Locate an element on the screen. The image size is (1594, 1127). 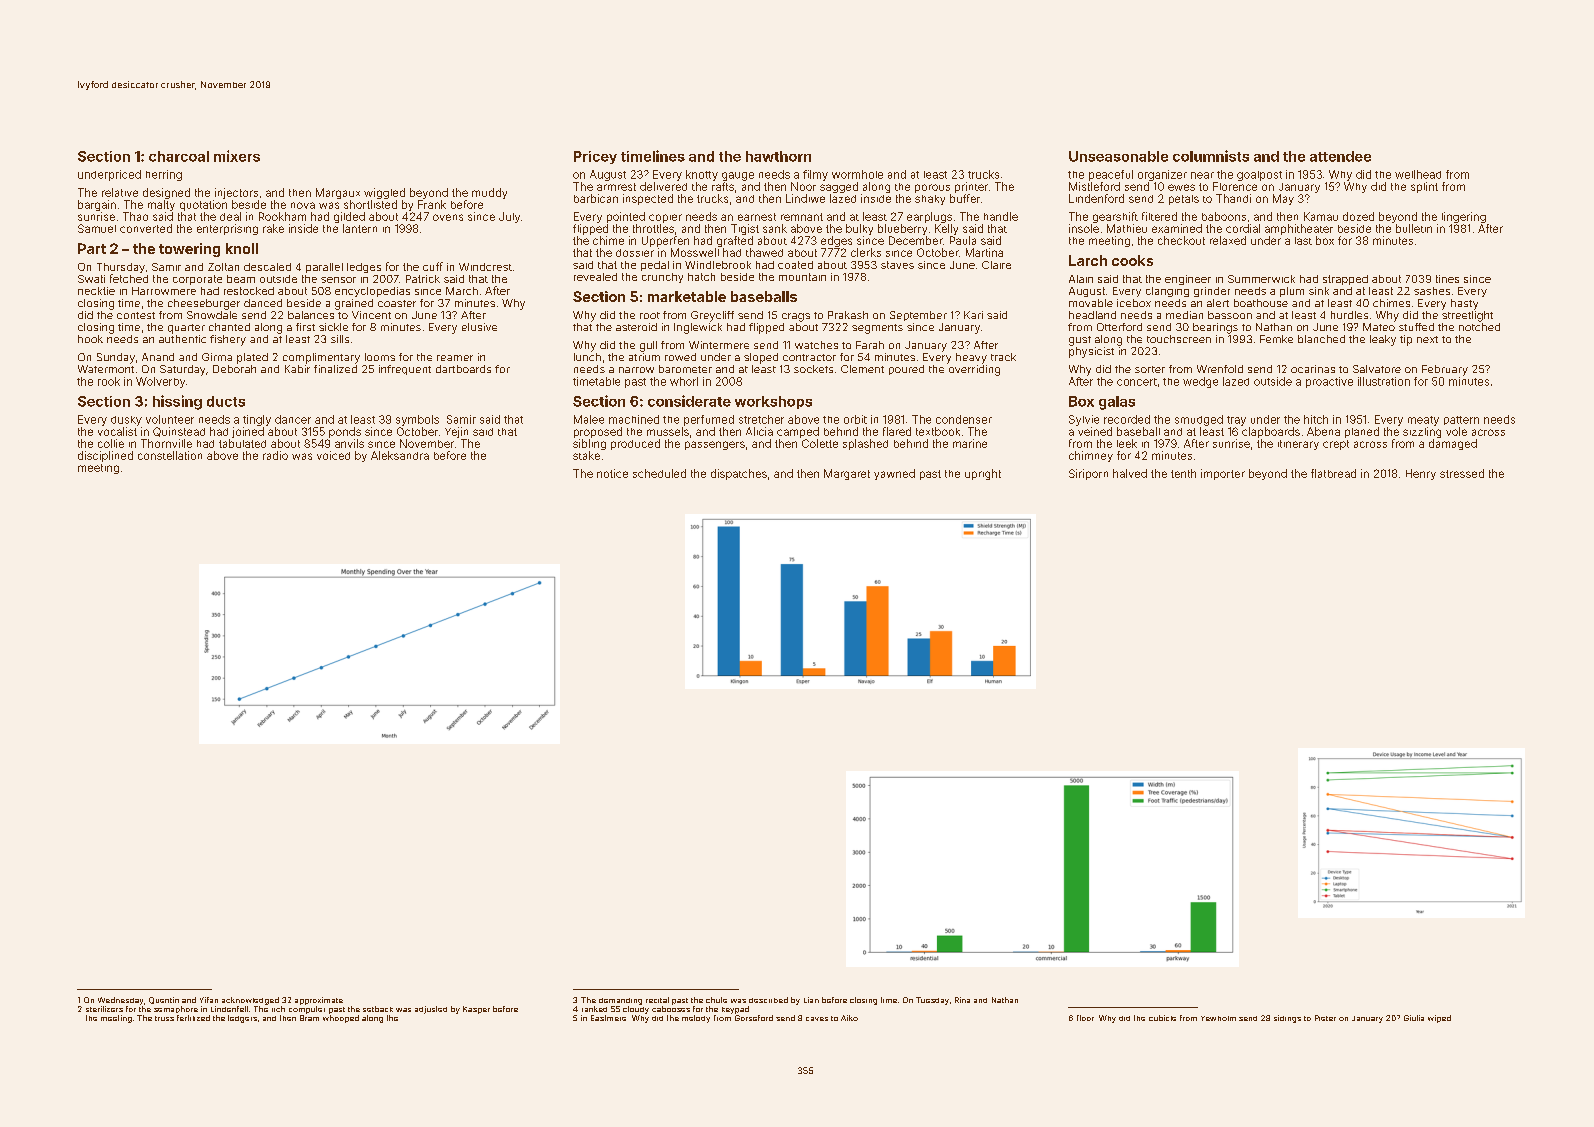
approximate is located at coordinates (319, 1001).
